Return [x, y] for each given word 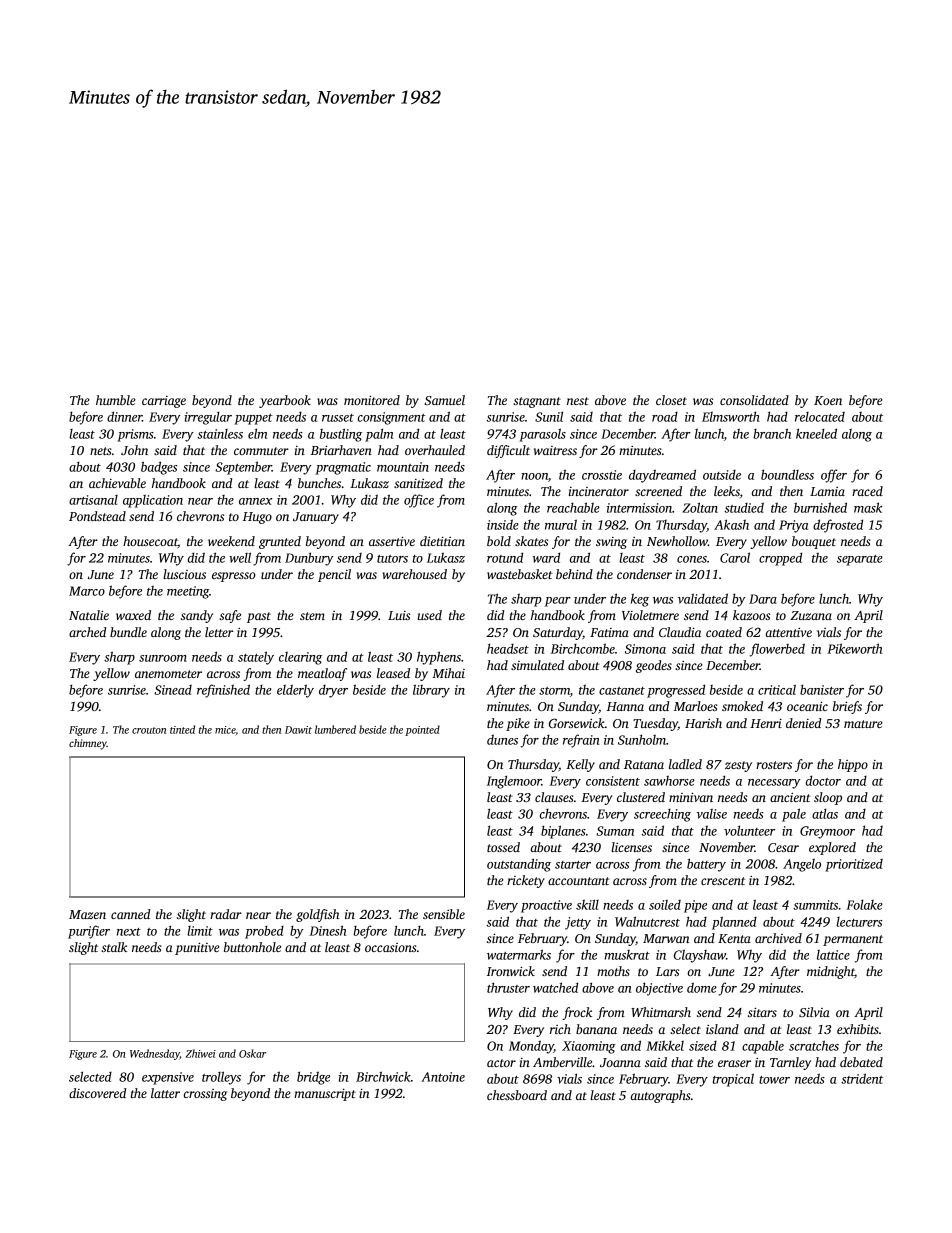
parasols [542, 435]
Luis [399, 615]
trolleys [221, 1078]
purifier [89, 932]
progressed [676, 691]
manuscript [325, 1095]
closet [671, 400]
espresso [234, 577]
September [243, 468]
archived [778, 938]
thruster [508, 987]
